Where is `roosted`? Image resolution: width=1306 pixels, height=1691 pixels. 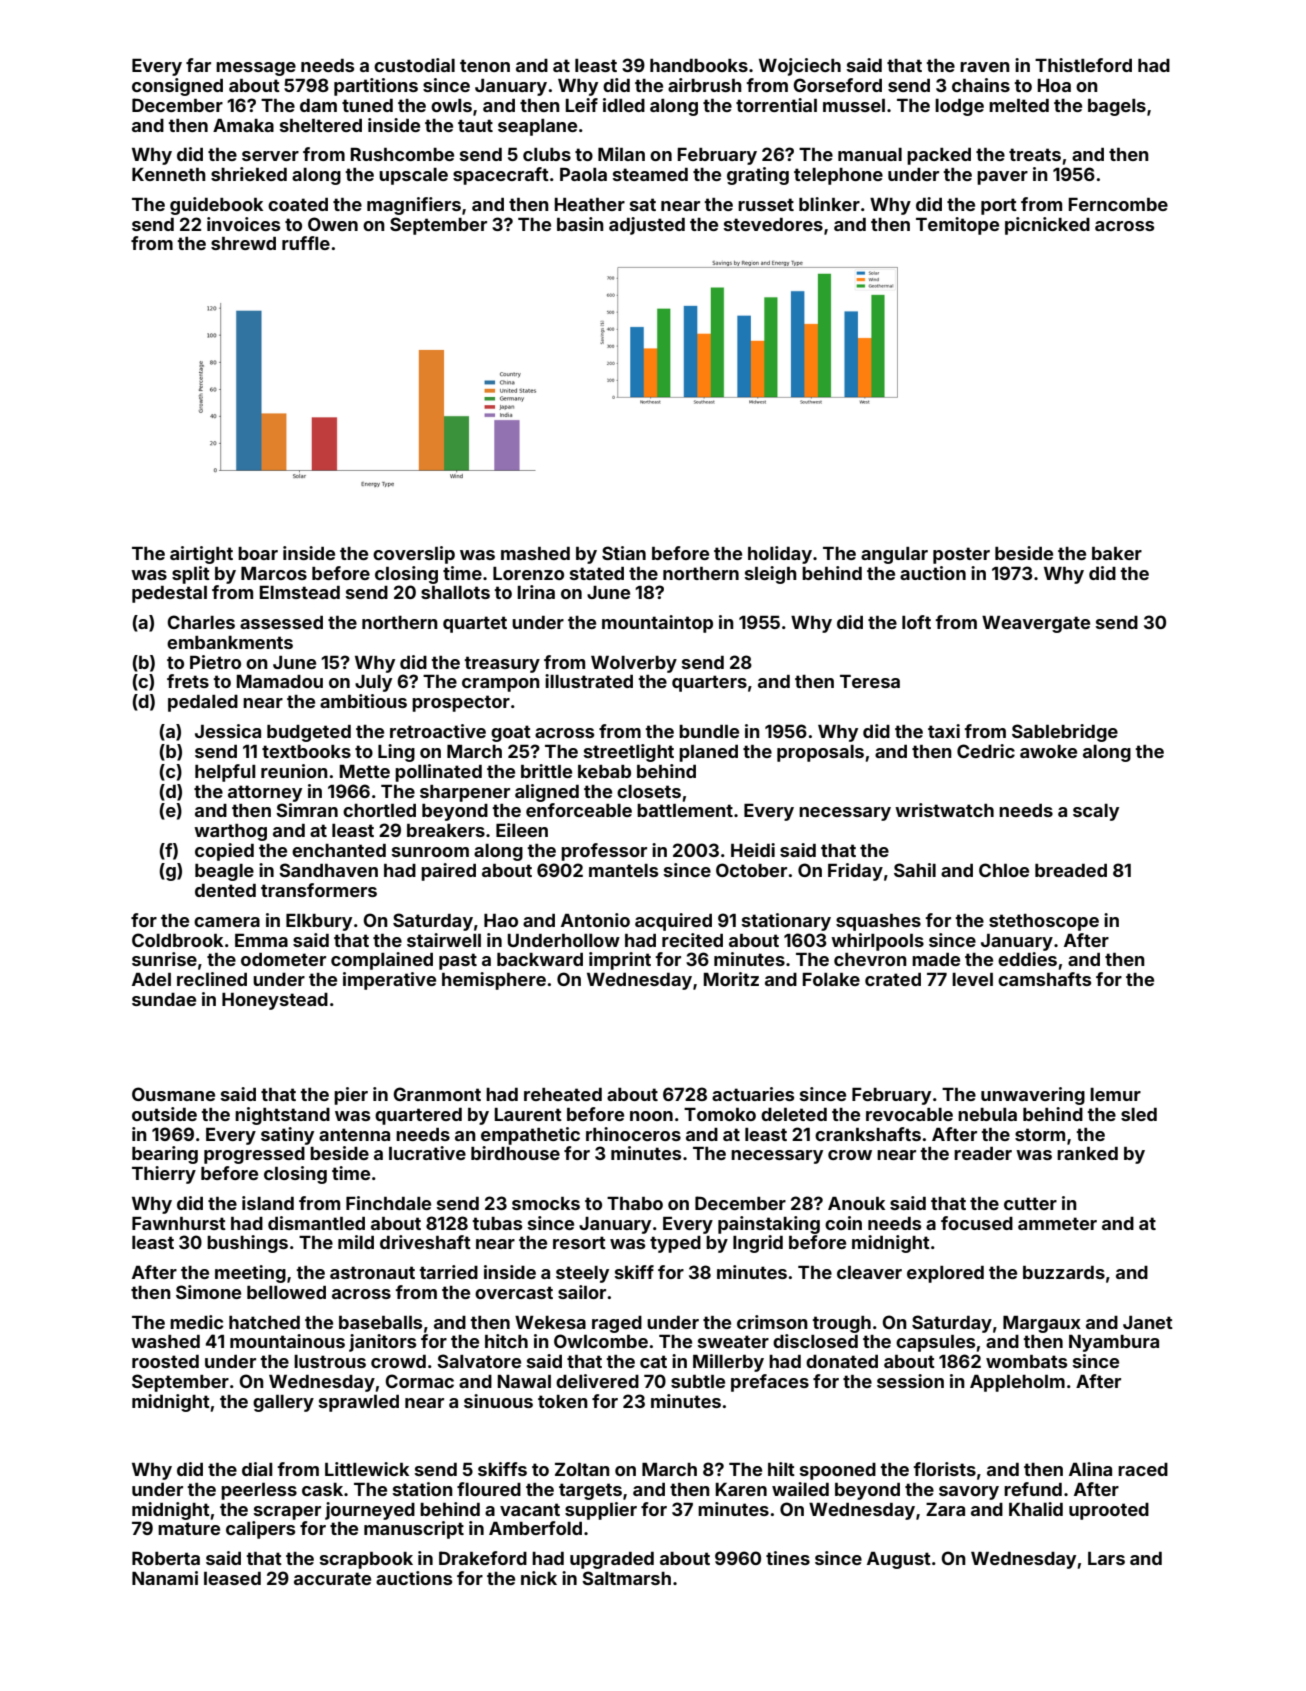 roosted is located at coordinates (165, 1361).
